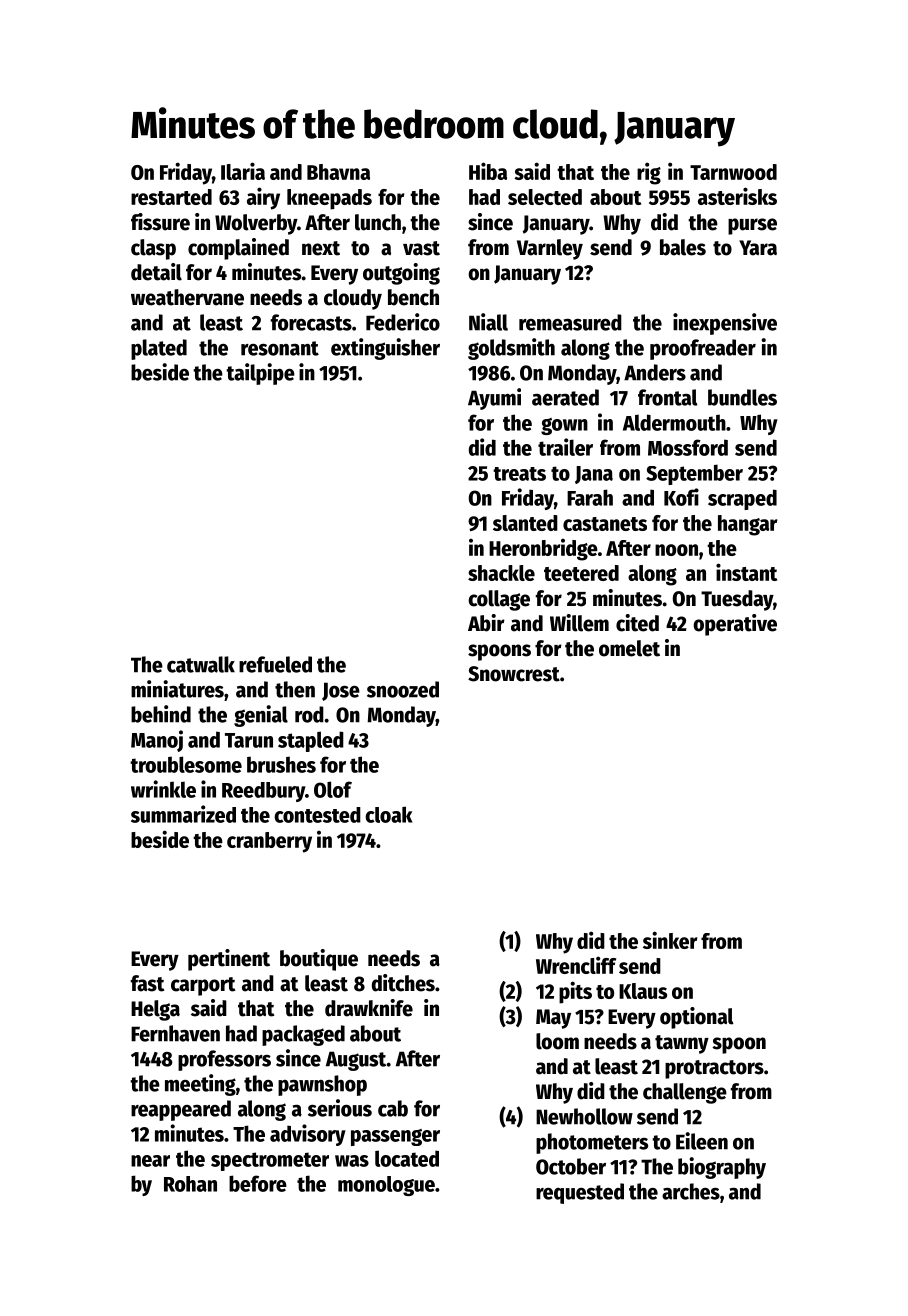 The height and width of the screenshot is (1316, 908). What do you see at coordinates (308, 1135) in the screenshot?
I see `advisory` at bounding box center [308, 1135].
